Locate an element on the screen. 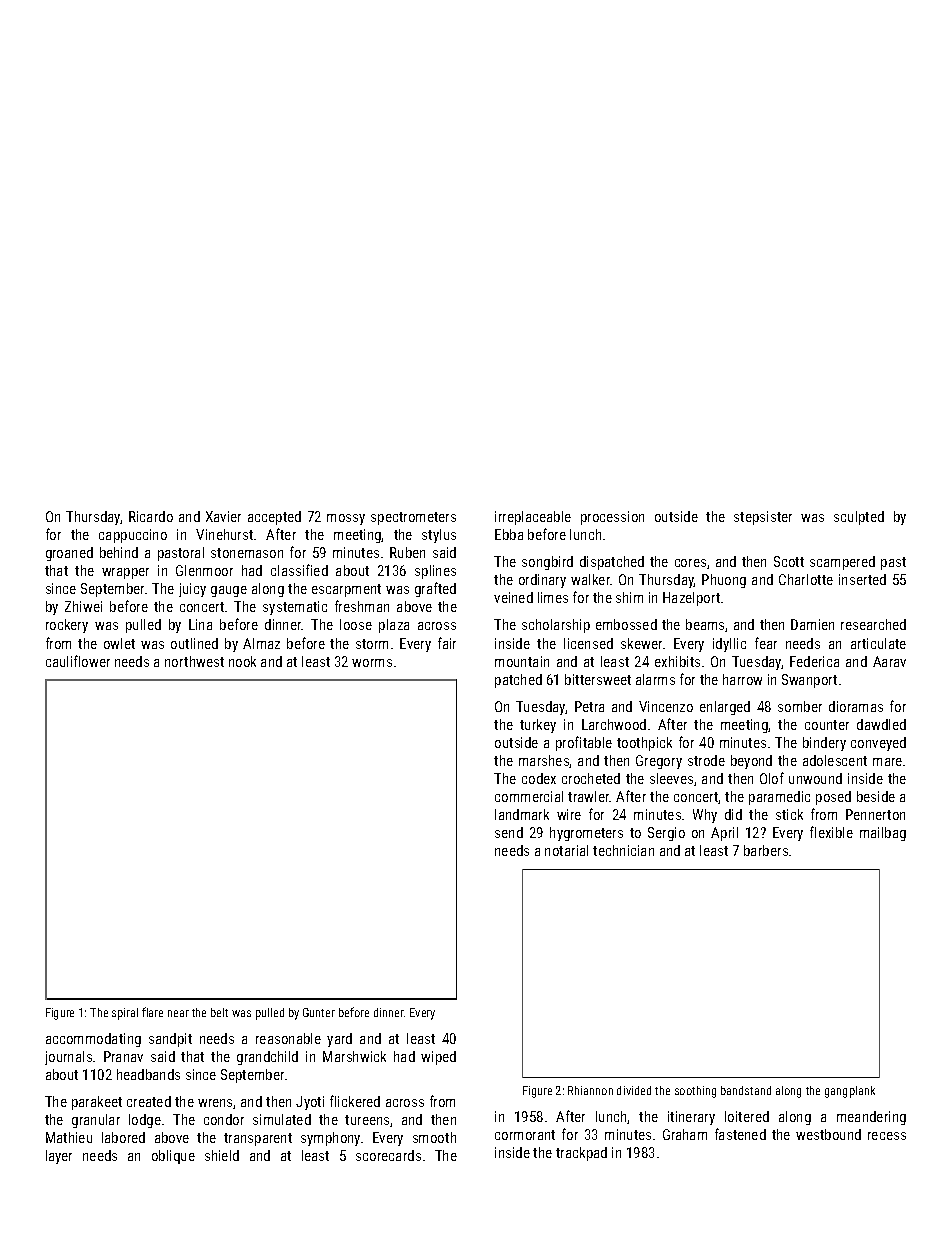 This screenshot has width=952, height=1233. scorecards is located at coordinates (388, 1155).
